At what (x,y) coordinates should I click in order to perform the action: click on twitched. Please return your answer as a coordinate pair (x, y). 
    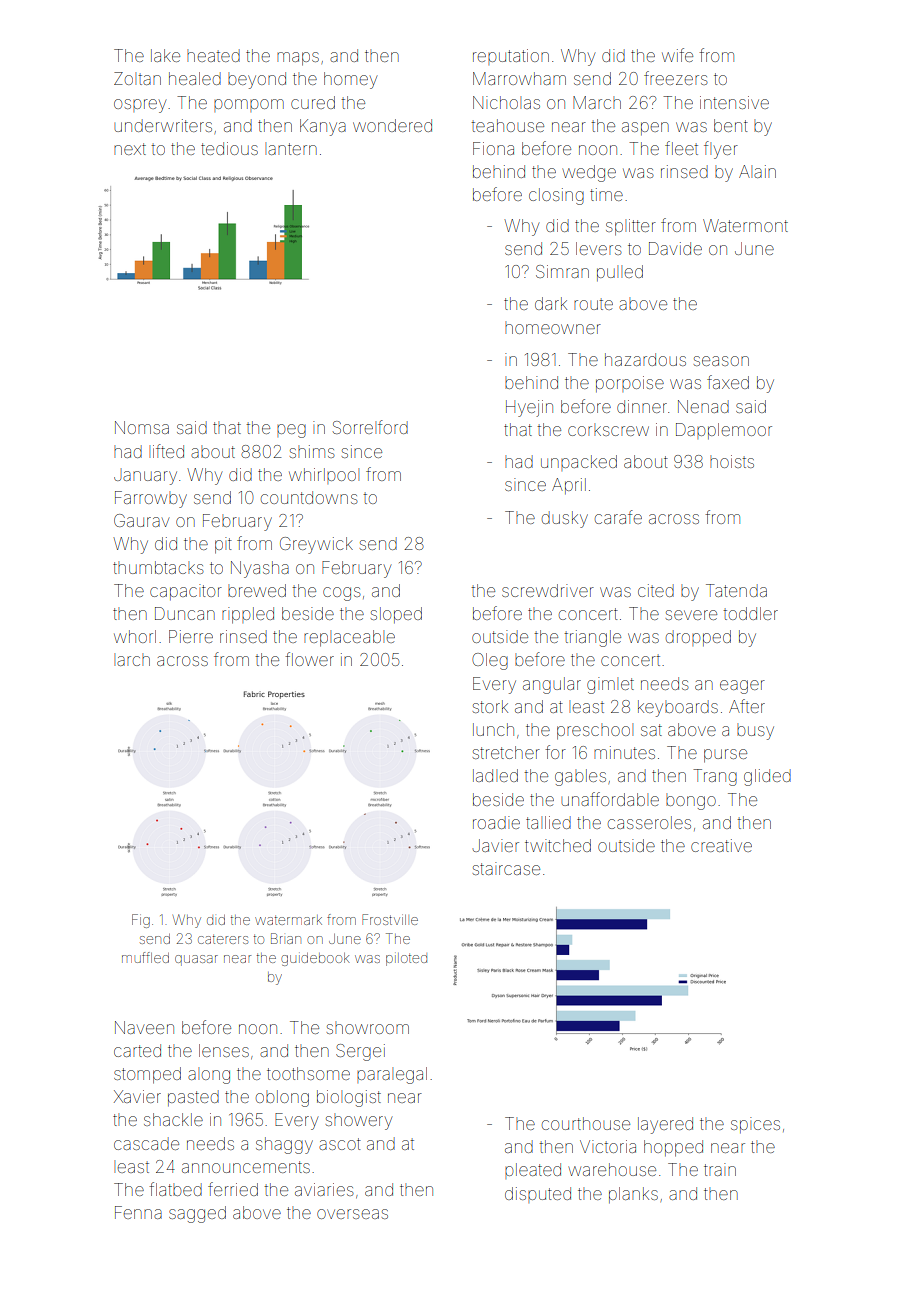
    Looking at the image, I should click on (558, 845).
